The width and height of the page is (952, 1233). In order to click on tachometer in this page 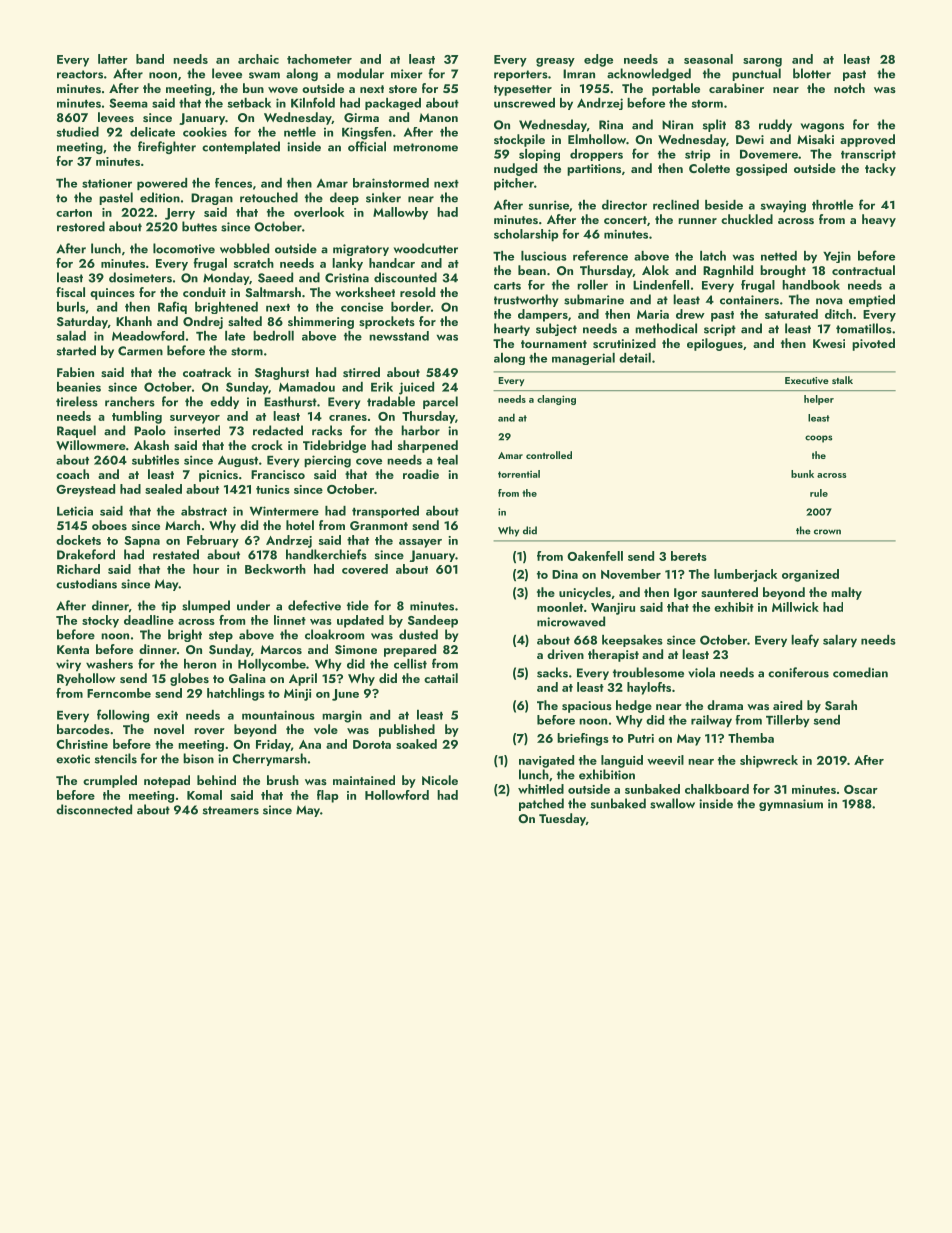, I will do `click(319, 59)`.
